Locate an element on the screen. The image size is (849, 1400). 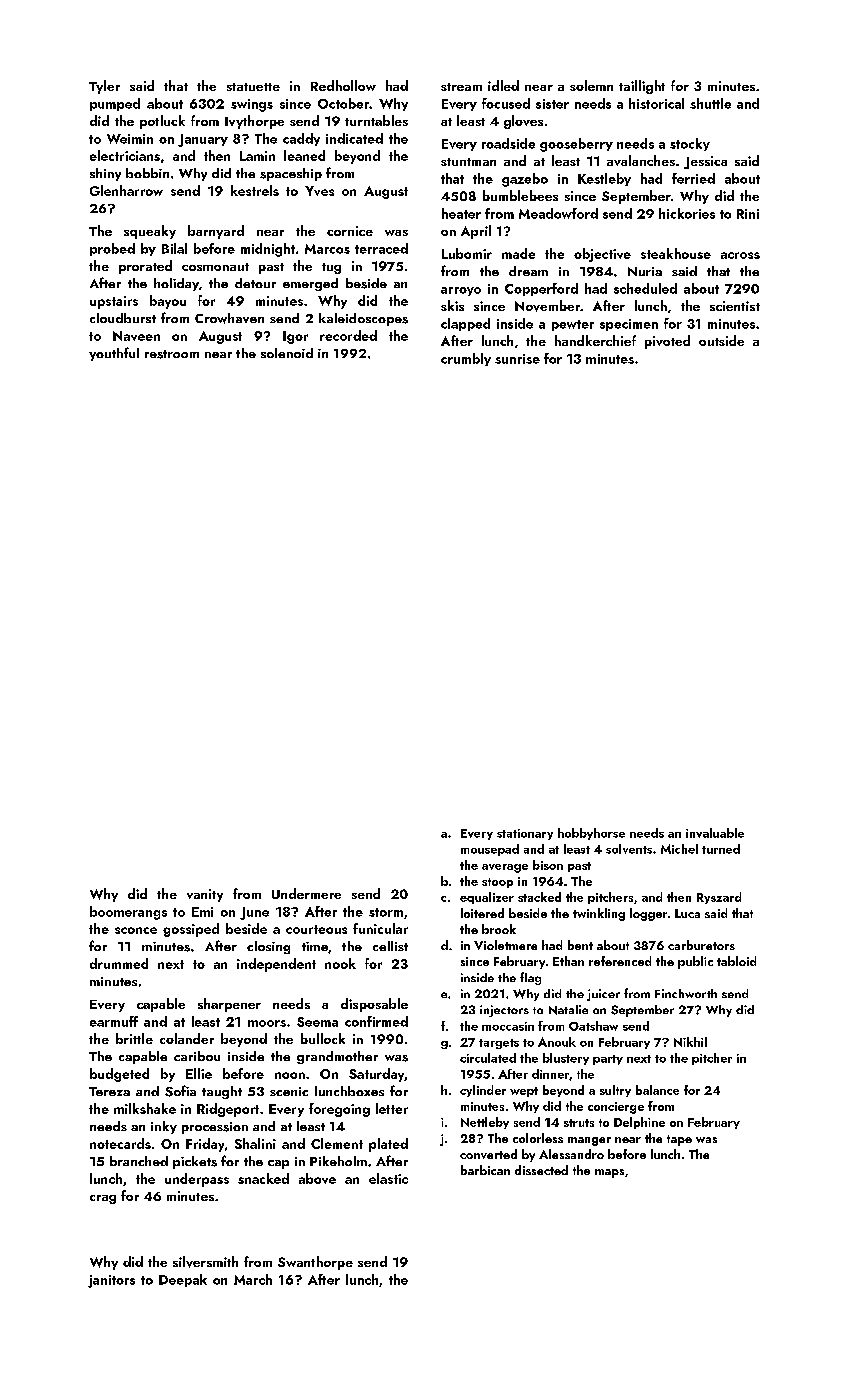
Luca is located at coordinates (687, 913).
